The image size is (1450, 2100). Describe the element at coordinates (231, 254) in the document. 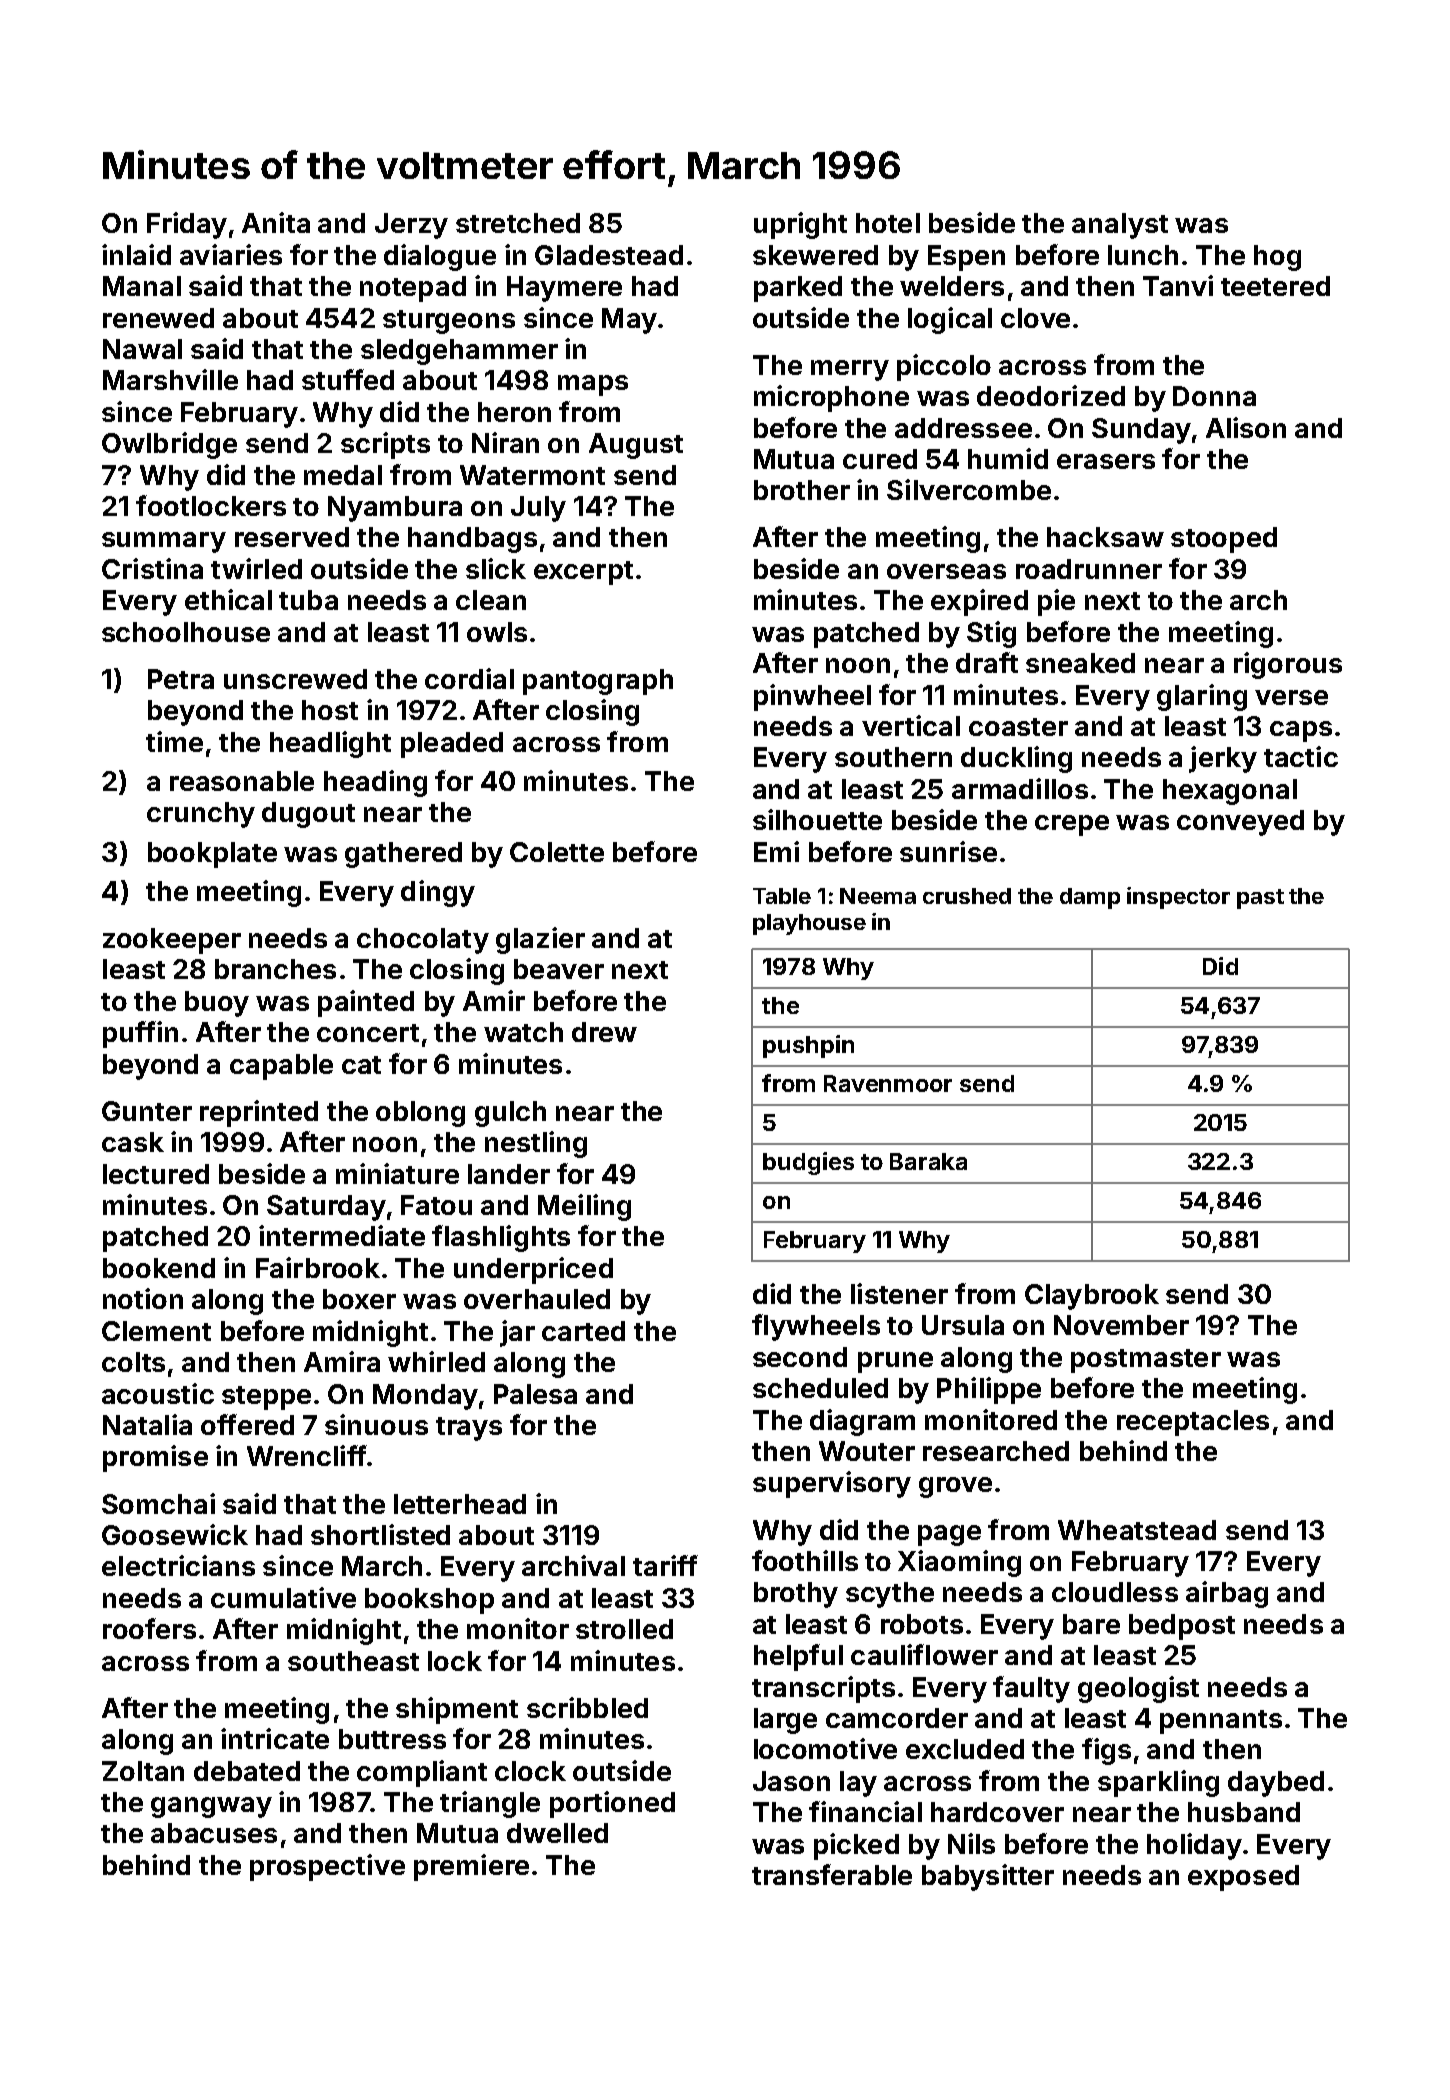

I see `aviaries` at that location.
